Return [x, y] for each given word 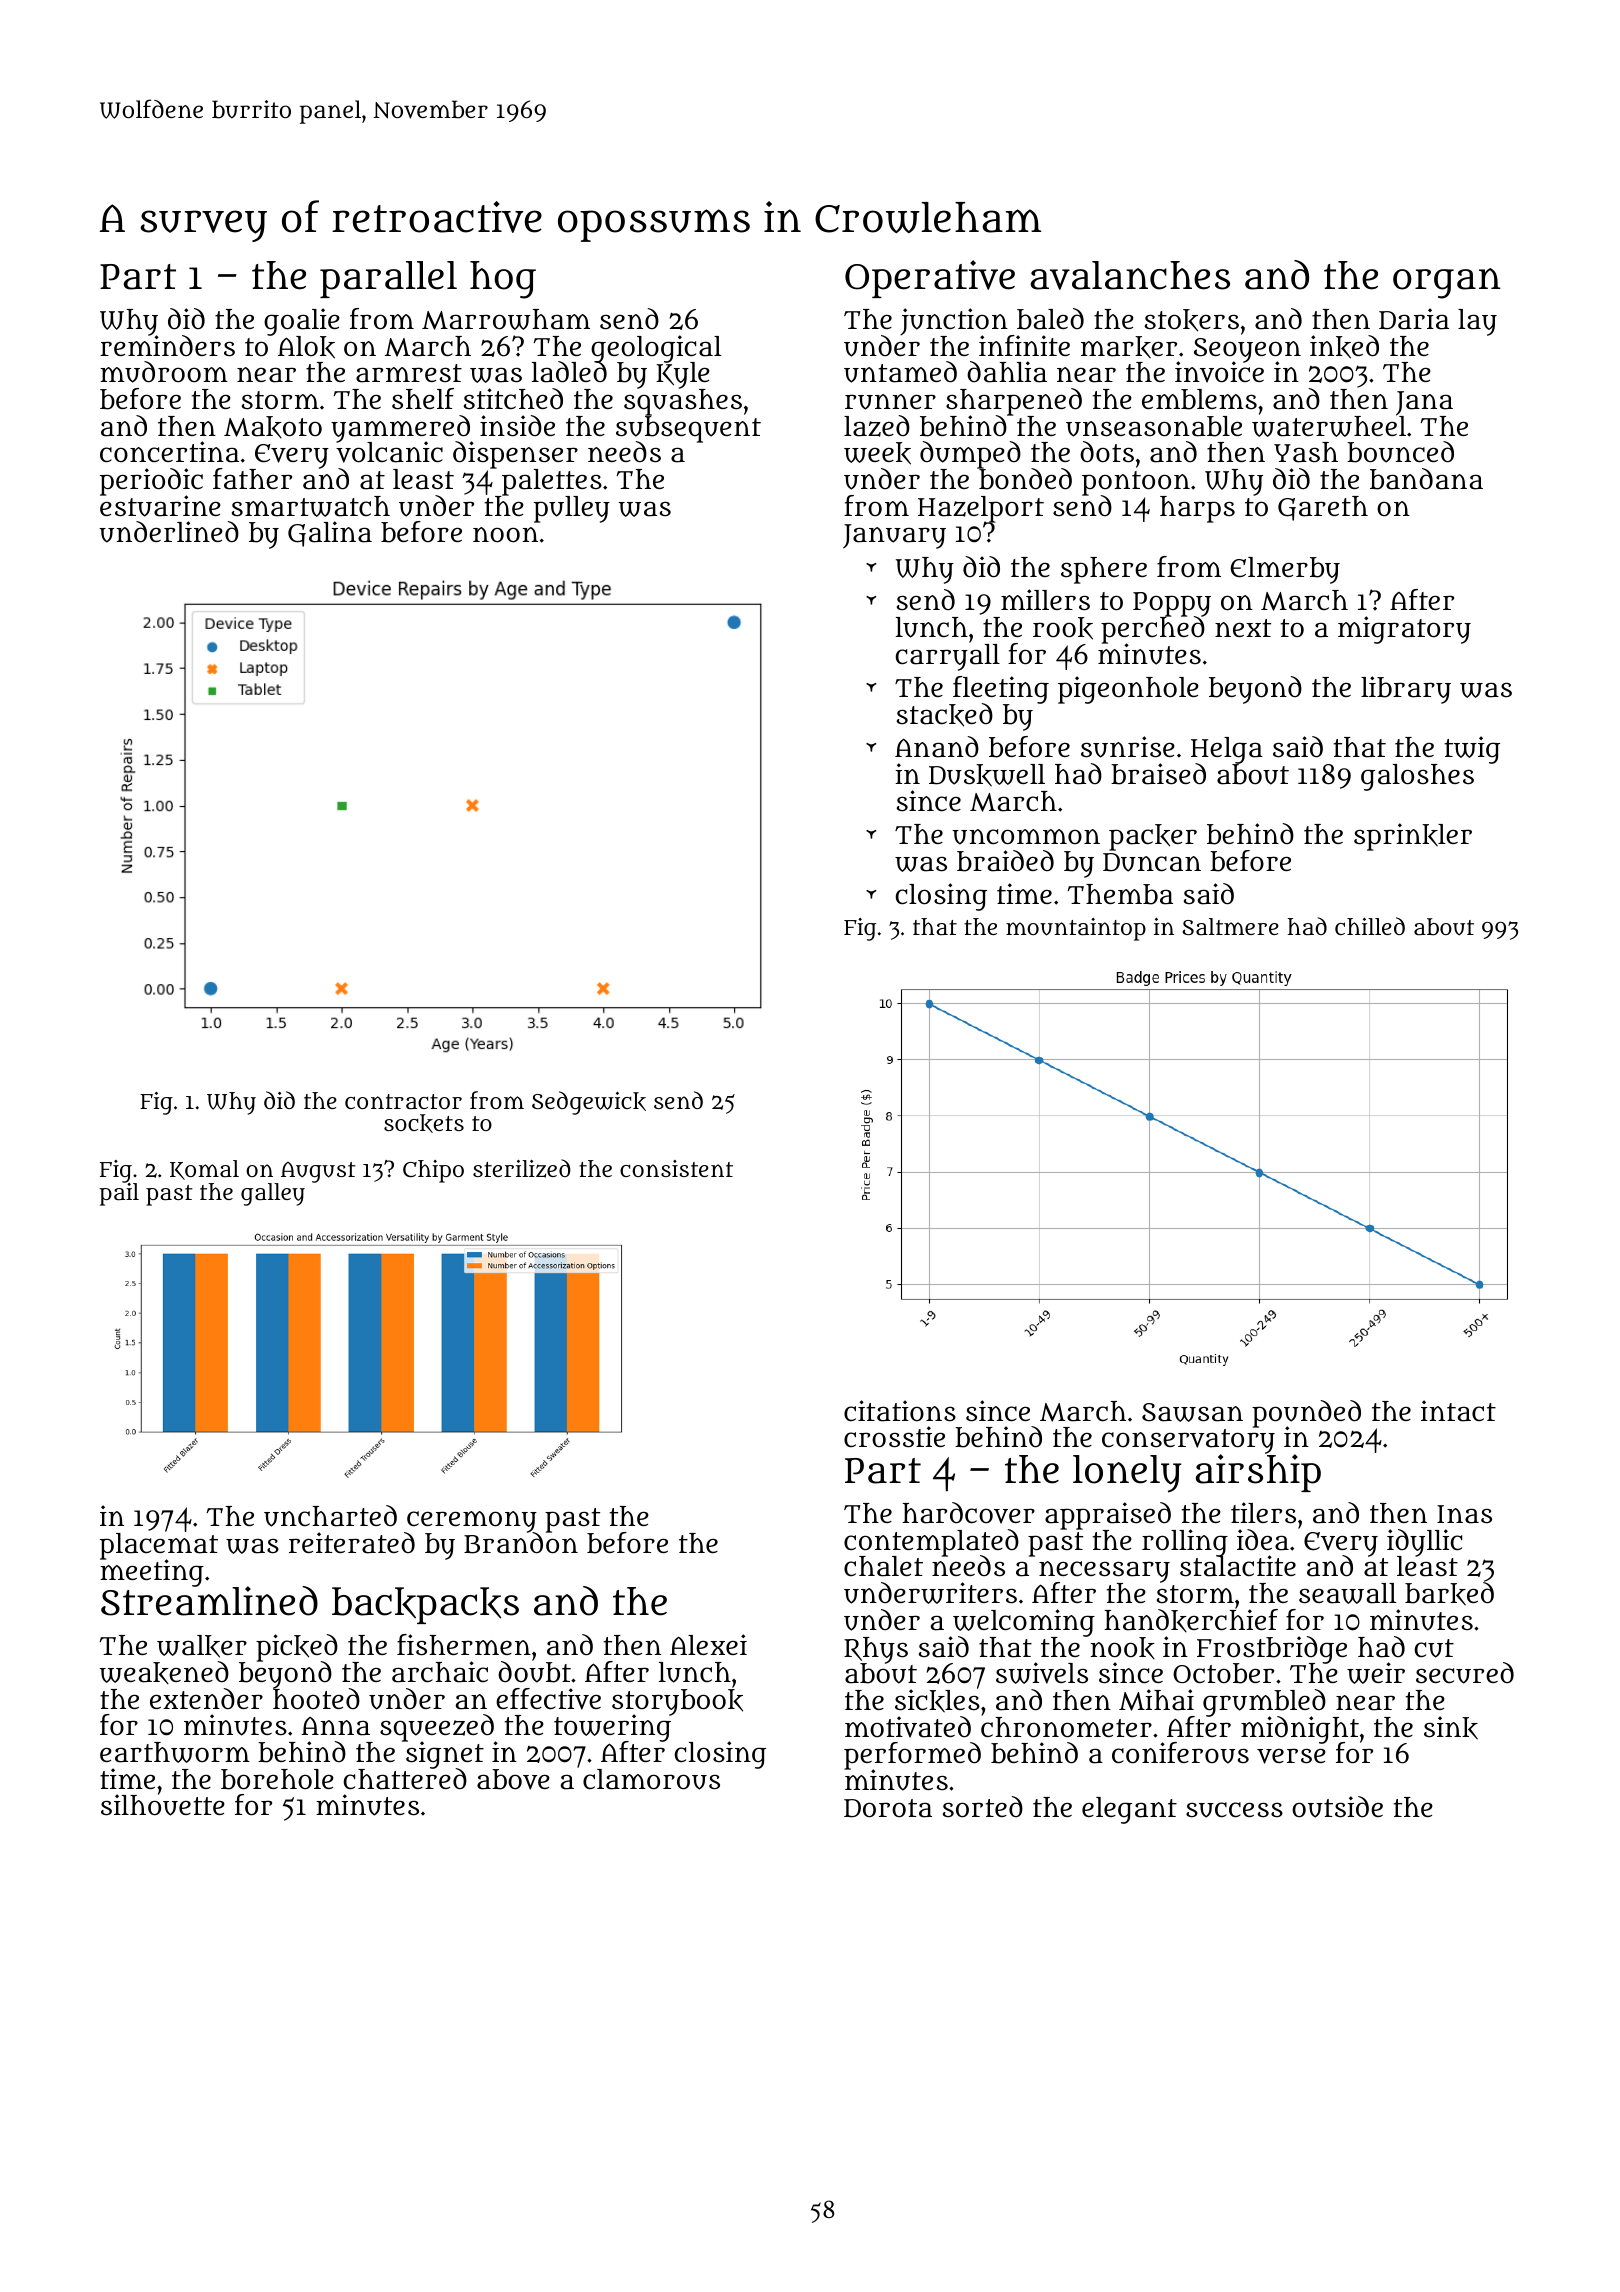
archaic [440, 1672]
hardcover [969, 1513]
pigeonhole [1128, 690]
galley [273, 1194]
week [877, 453]
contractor [403, 1101]
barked [1449, 1594]
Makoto [273, 427]
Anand [937, 747]
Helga [1227, 750]
